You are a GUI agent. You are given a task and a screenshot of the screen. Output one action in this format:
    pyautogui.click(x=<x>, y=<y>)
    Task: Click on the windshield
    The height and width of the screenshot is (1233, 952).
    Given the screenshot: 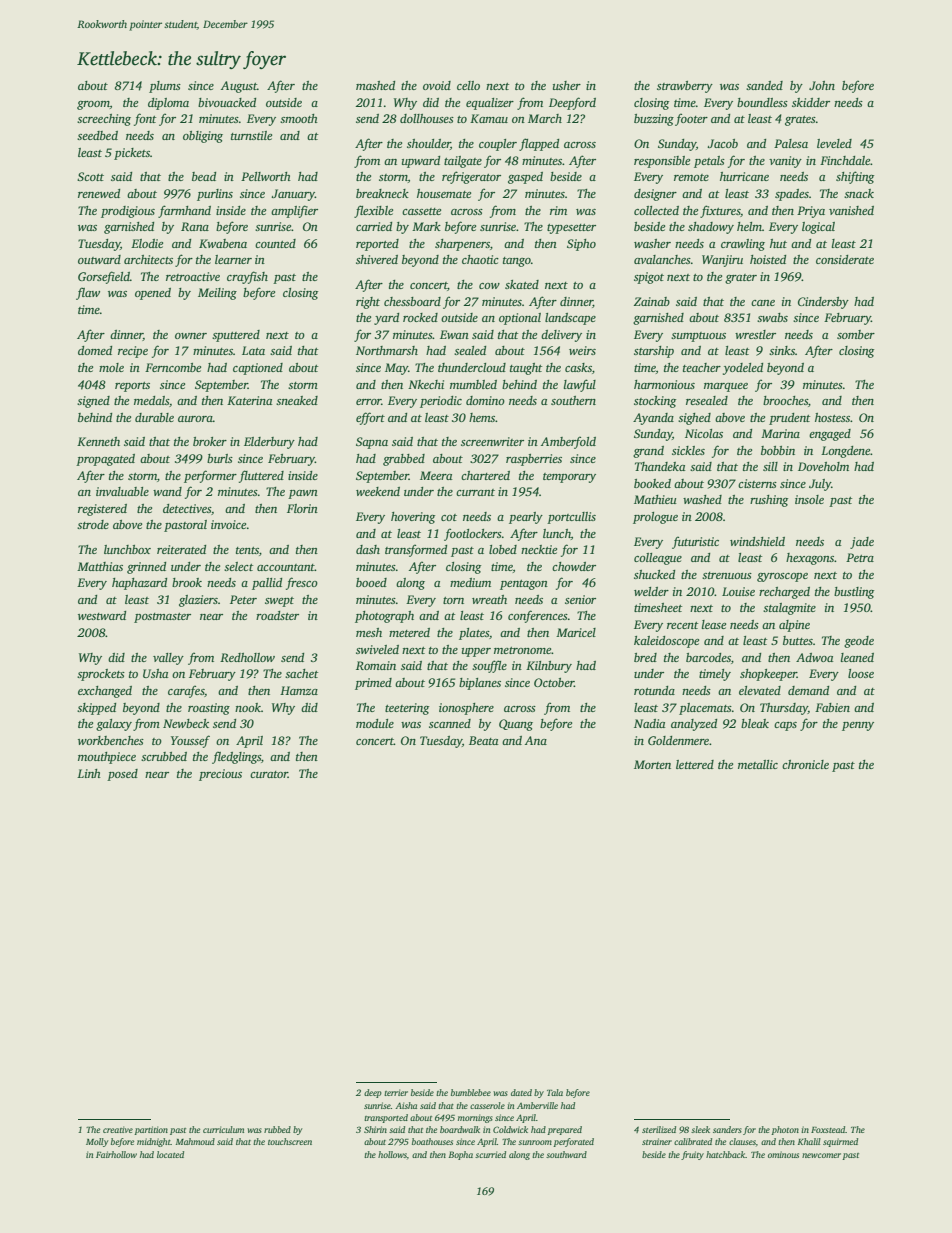 What is the action you would take?
    pyautogui.click(x=757, y=541)
